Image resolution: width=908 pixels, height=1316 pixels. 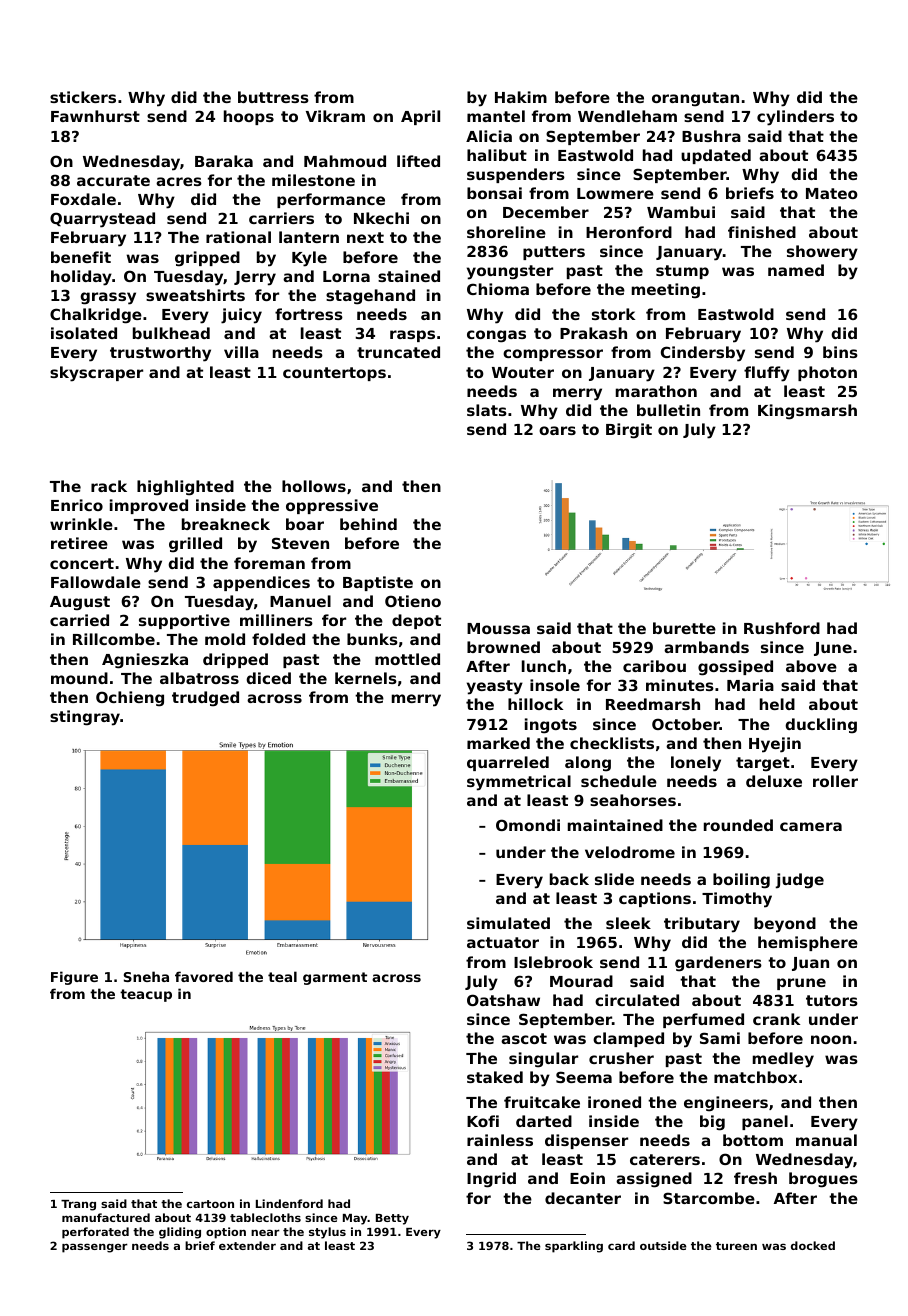 I want to click on stained, so click(x=409, y=276).
